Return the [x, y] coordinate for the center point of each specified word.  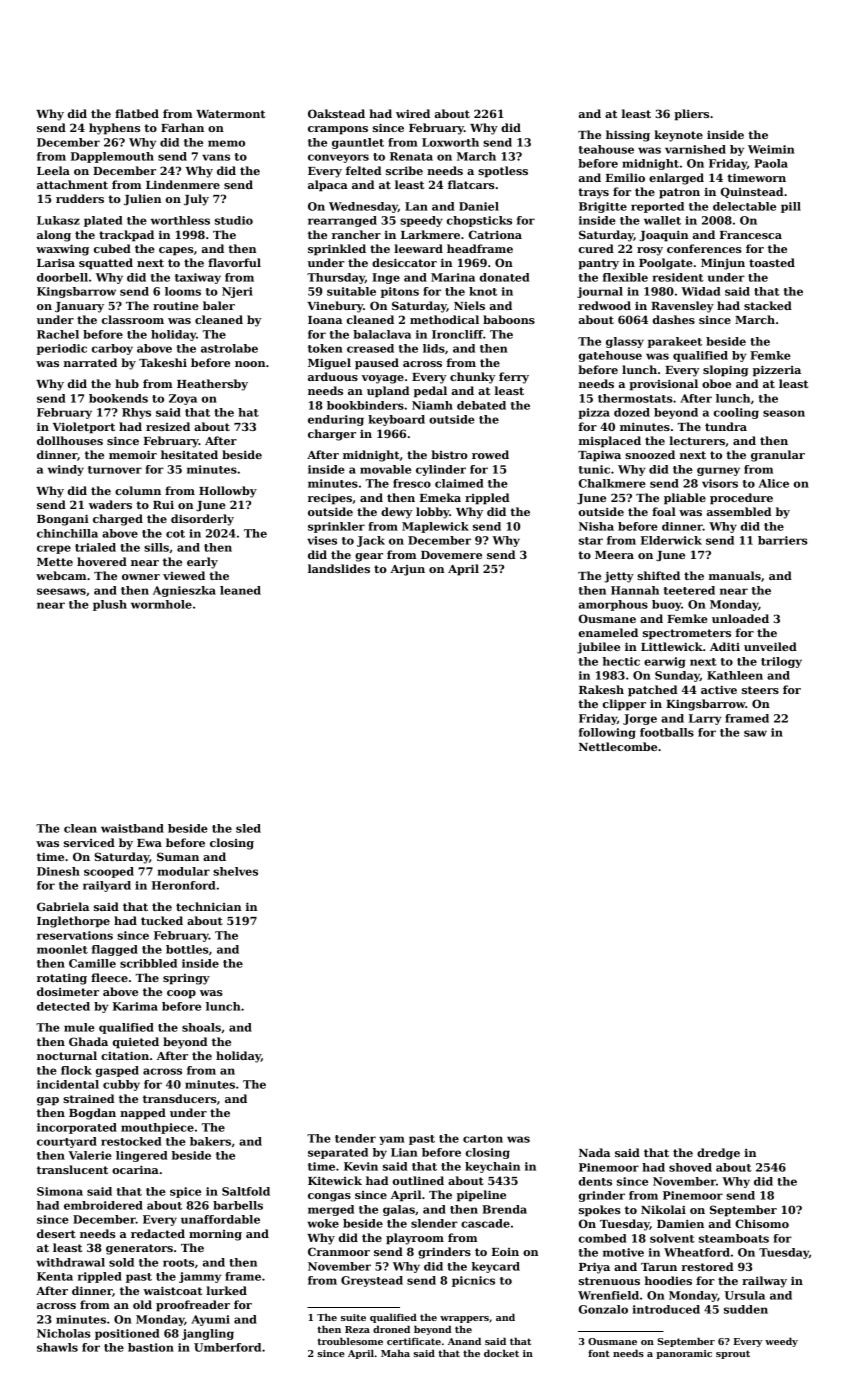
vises [322, 540]
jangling [208, 1334]
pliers [691, 115]
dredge [718, 1154]
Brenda [504, 1209]
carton [483, 1139]
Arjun [407, 570]
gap [48, 1101]
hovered [102, 561]
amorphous [613, 605]
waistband [132, 828]
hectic [621, 661]
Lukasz [58, 220]
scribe [404, 170]
